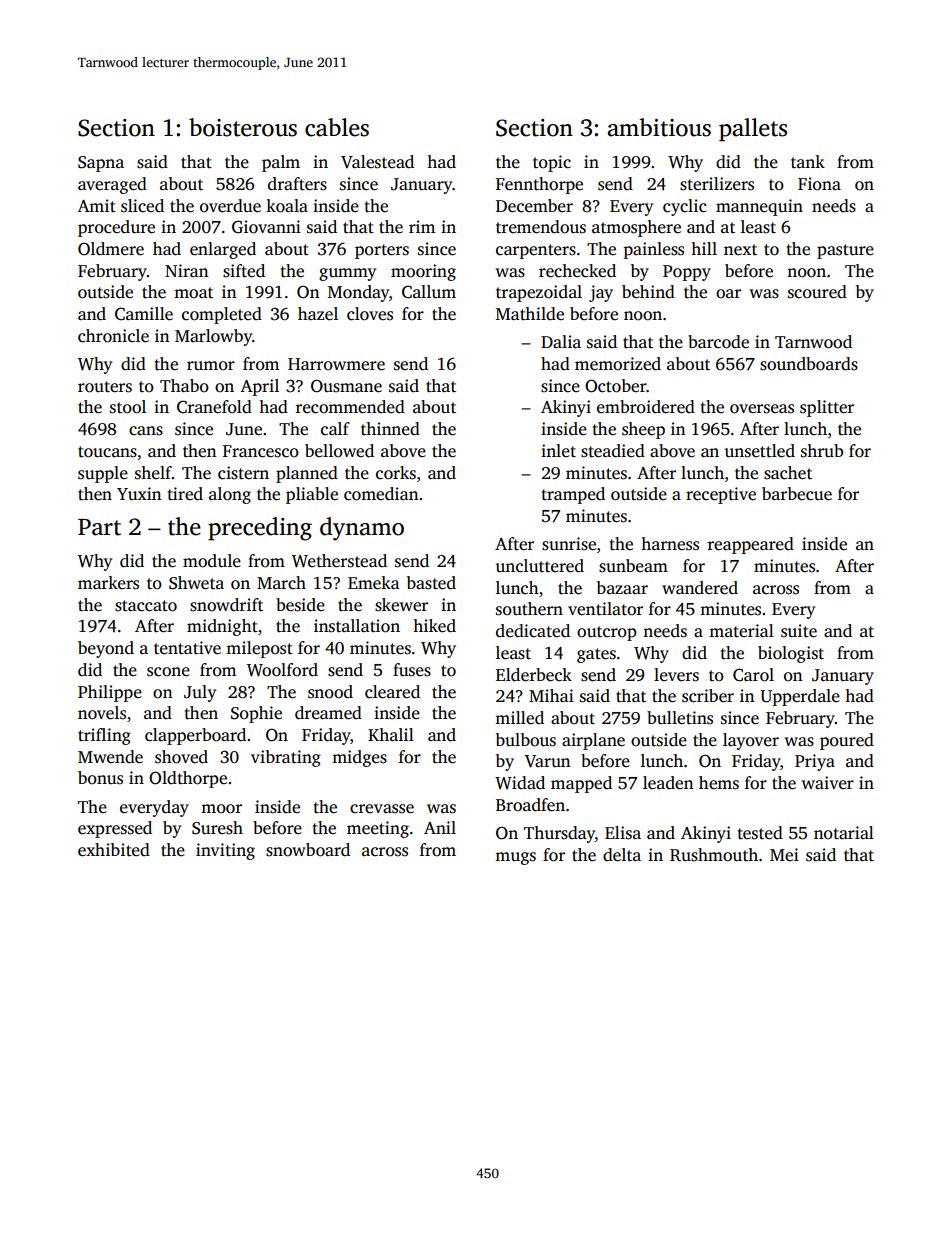 The height and width of the document is (1233, 952). What do you see at coordinates (797, 494) in the document?
I see `barbecue` at bounding box center [797, 494].
